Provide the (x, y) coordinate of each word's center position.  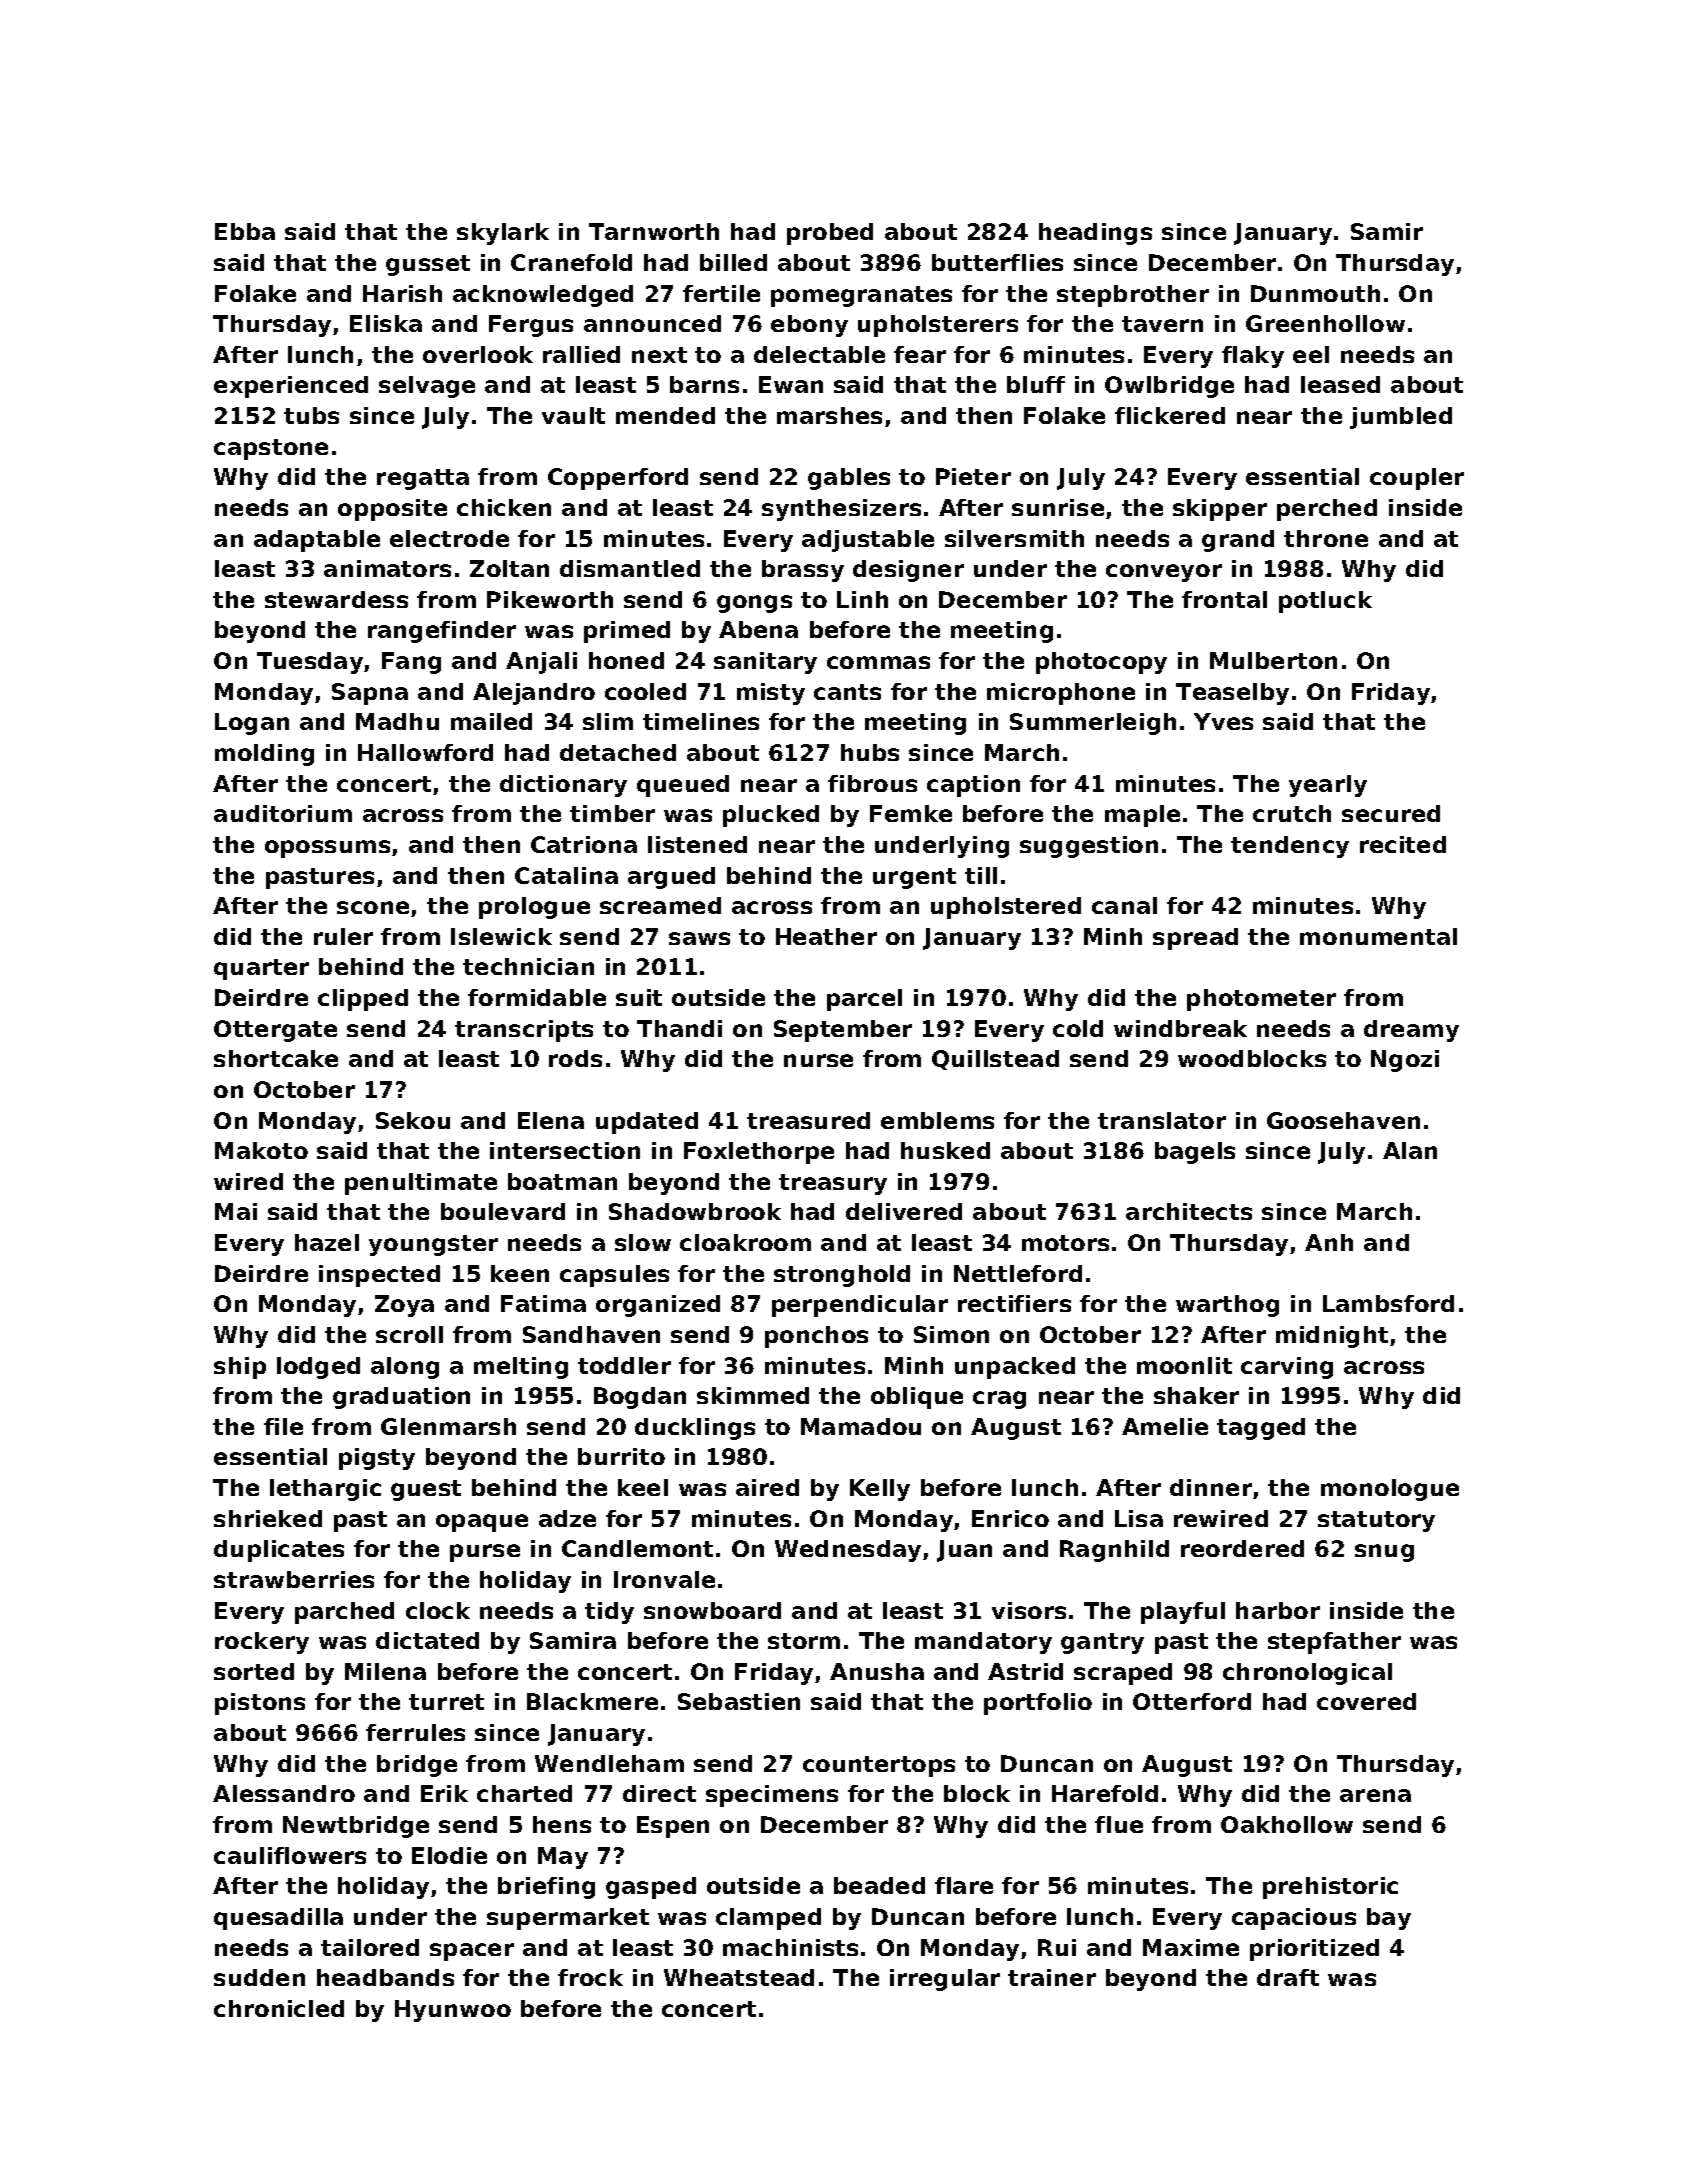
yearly (1328, 786)
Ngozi (1405, 1061)
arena (1375, 1795)
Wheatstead (739, 1977)
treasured (808, 1120)
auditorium (283, 813)
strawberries (294, 1579)
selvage (427, 387)
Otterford (1192, 1701)
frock (590, 1977)
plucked (771, 816)
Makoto (261, 1150)
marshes (829, 415)
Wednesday (848, 1551)
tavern (1162, 324)
